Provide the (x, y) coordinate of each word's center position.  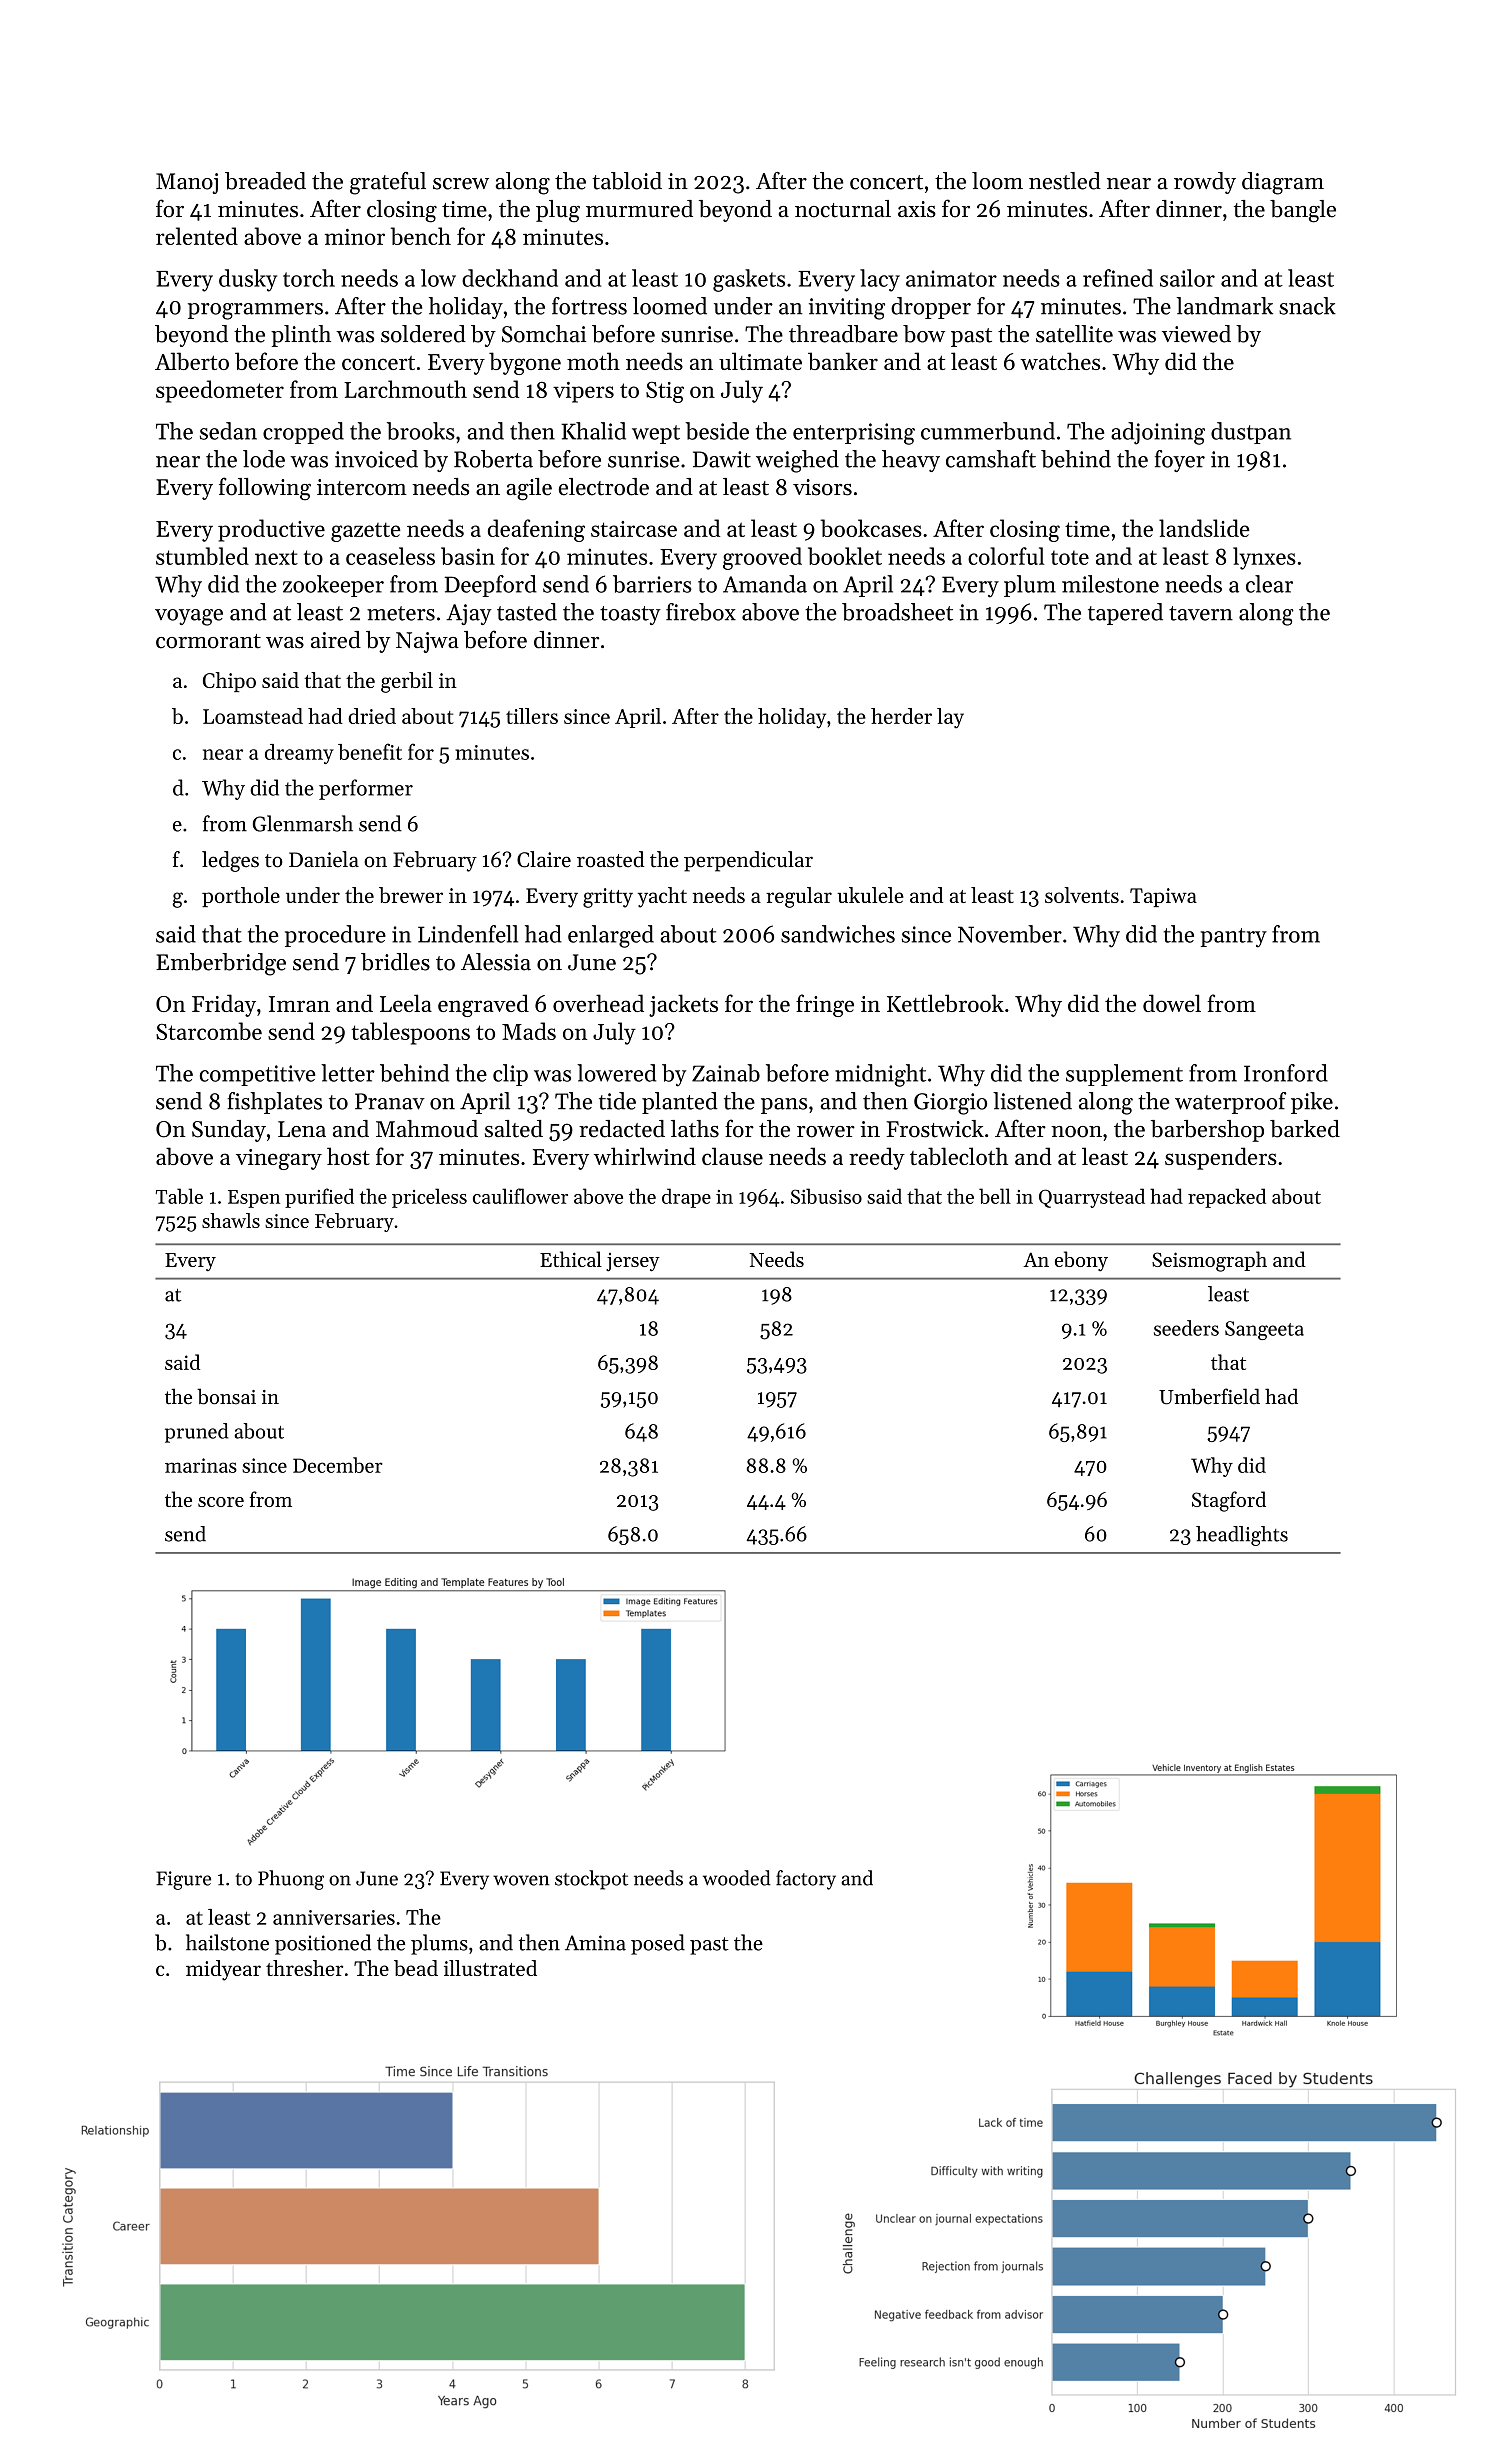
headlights (1242, 1536)
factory (806, 1880)
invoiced (376, 459)
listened (1032, 1101)
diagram (1283, 183)
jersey (633, 1262)
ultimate (760, 361)
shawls (231, 1220)
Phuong (291, 1880)
